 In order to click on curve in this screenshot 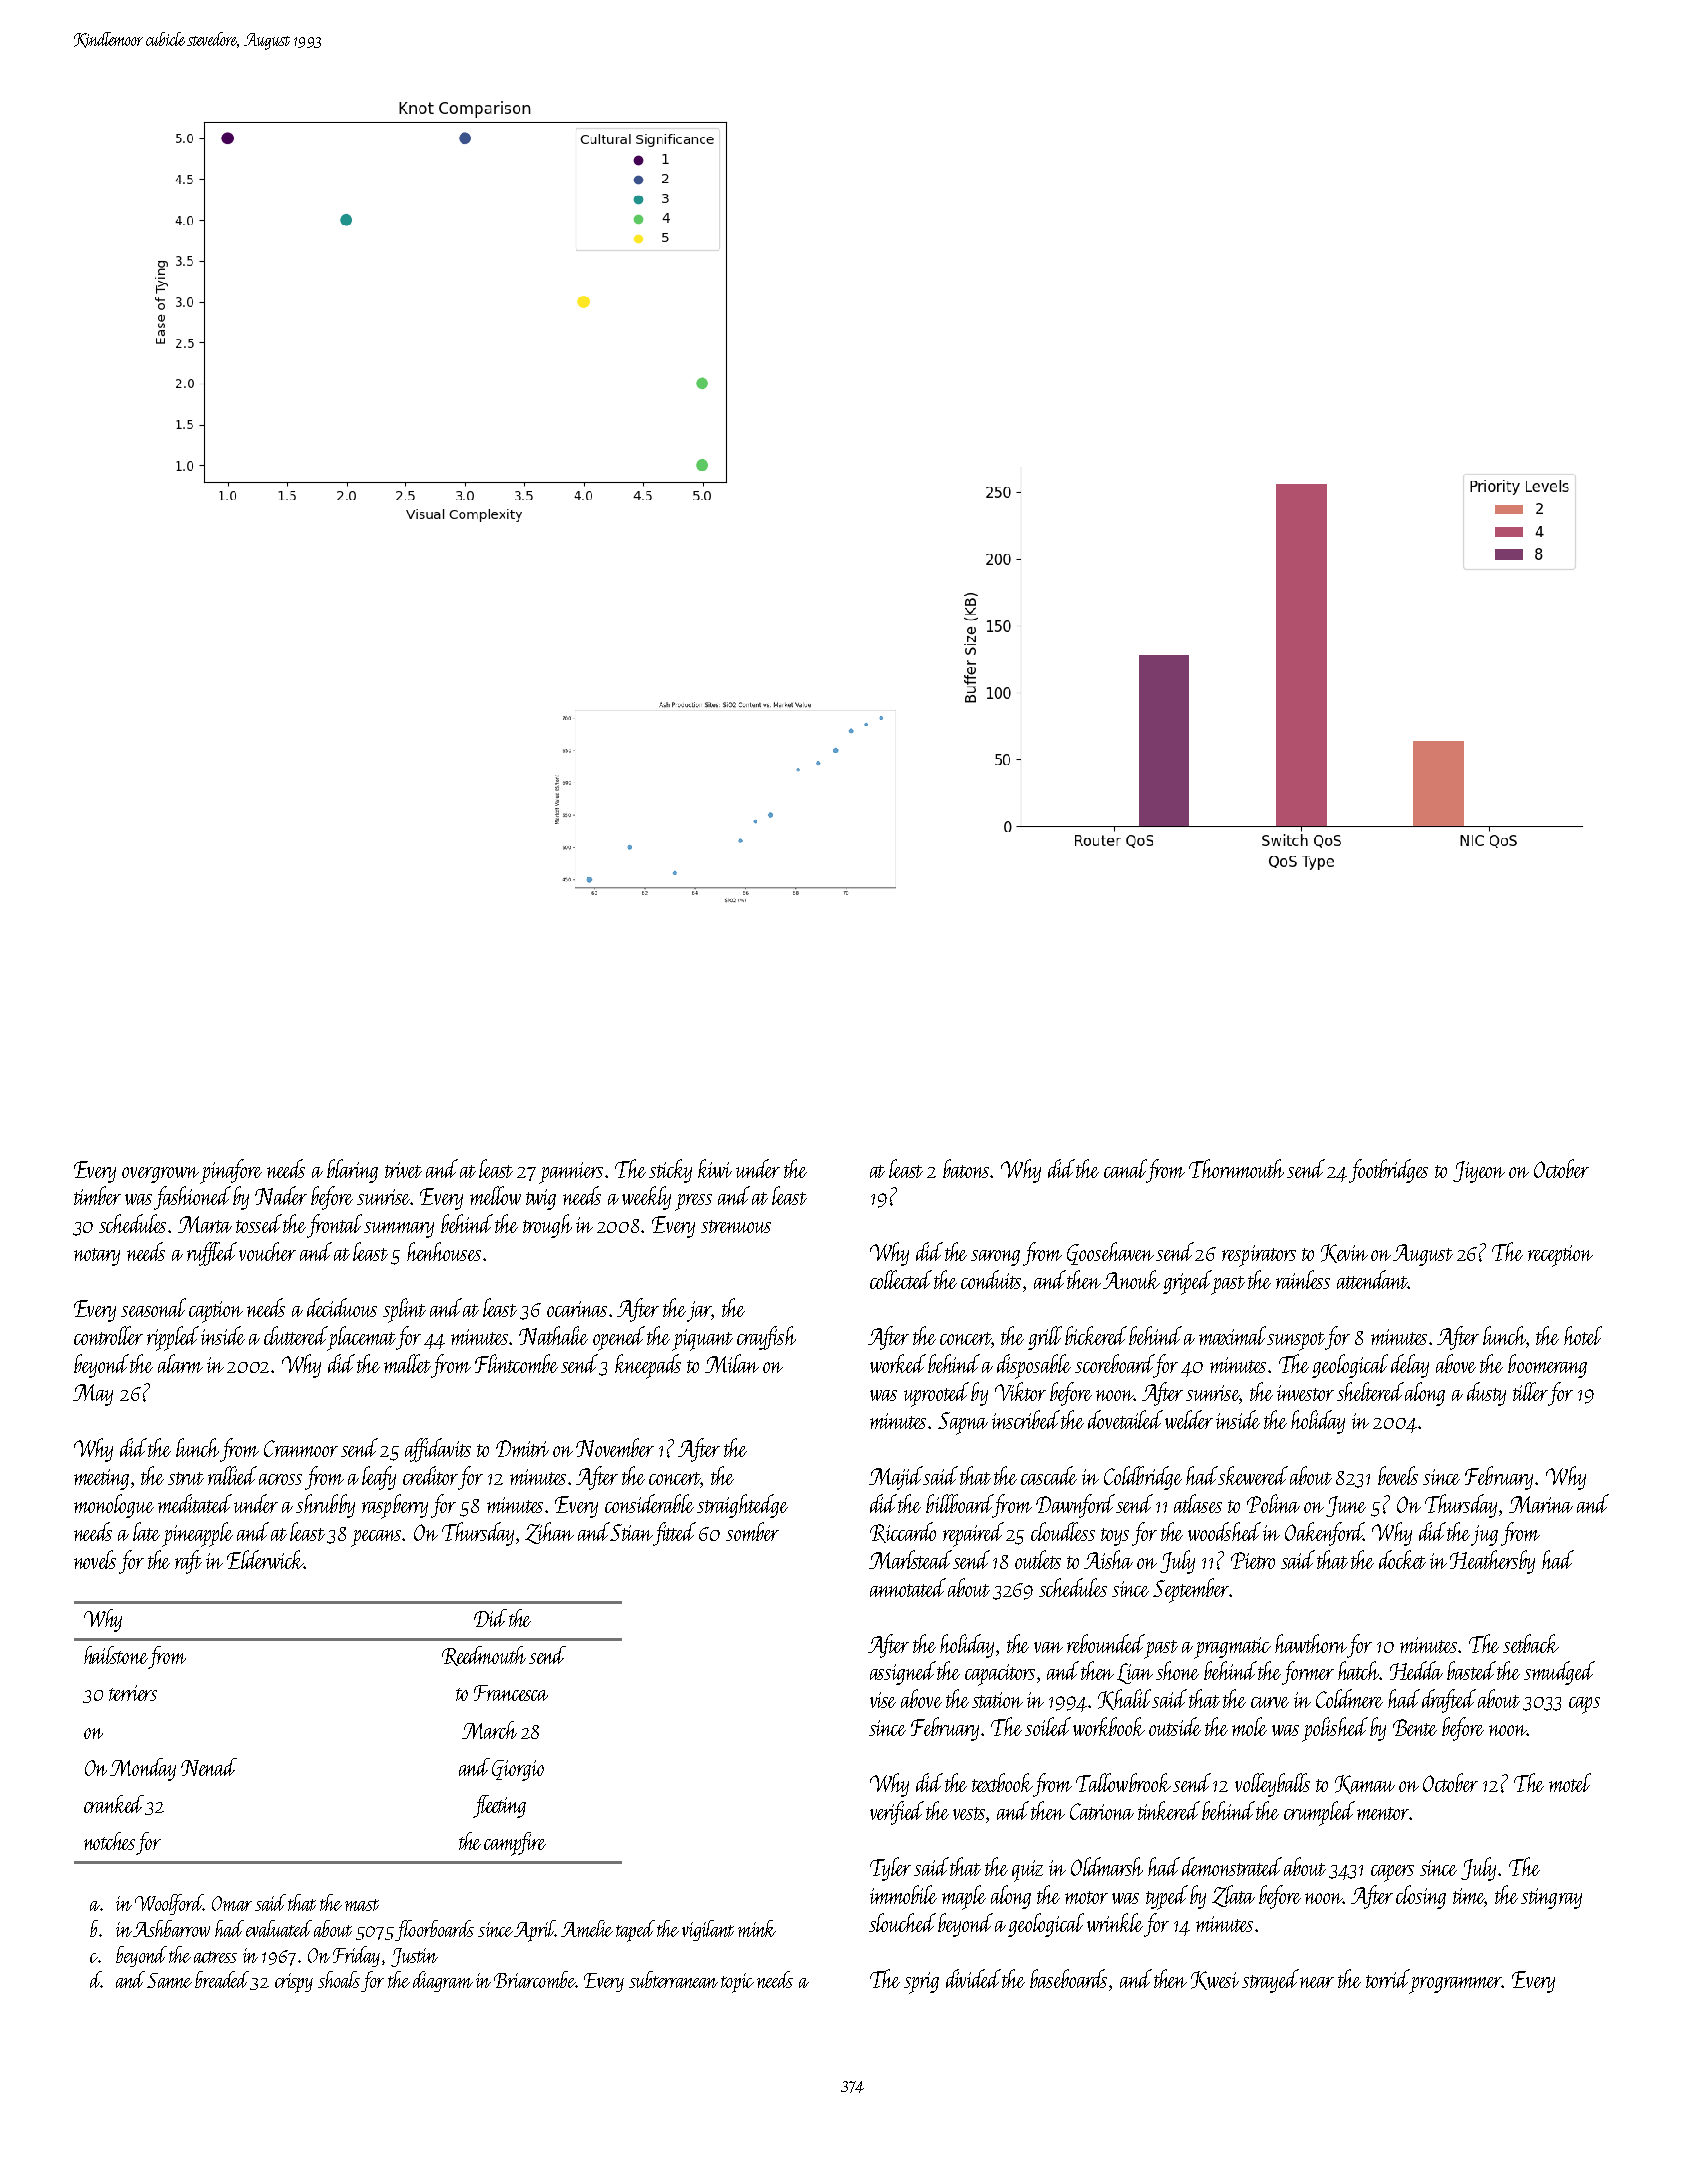, I will do `click(1270, 1702)`.
